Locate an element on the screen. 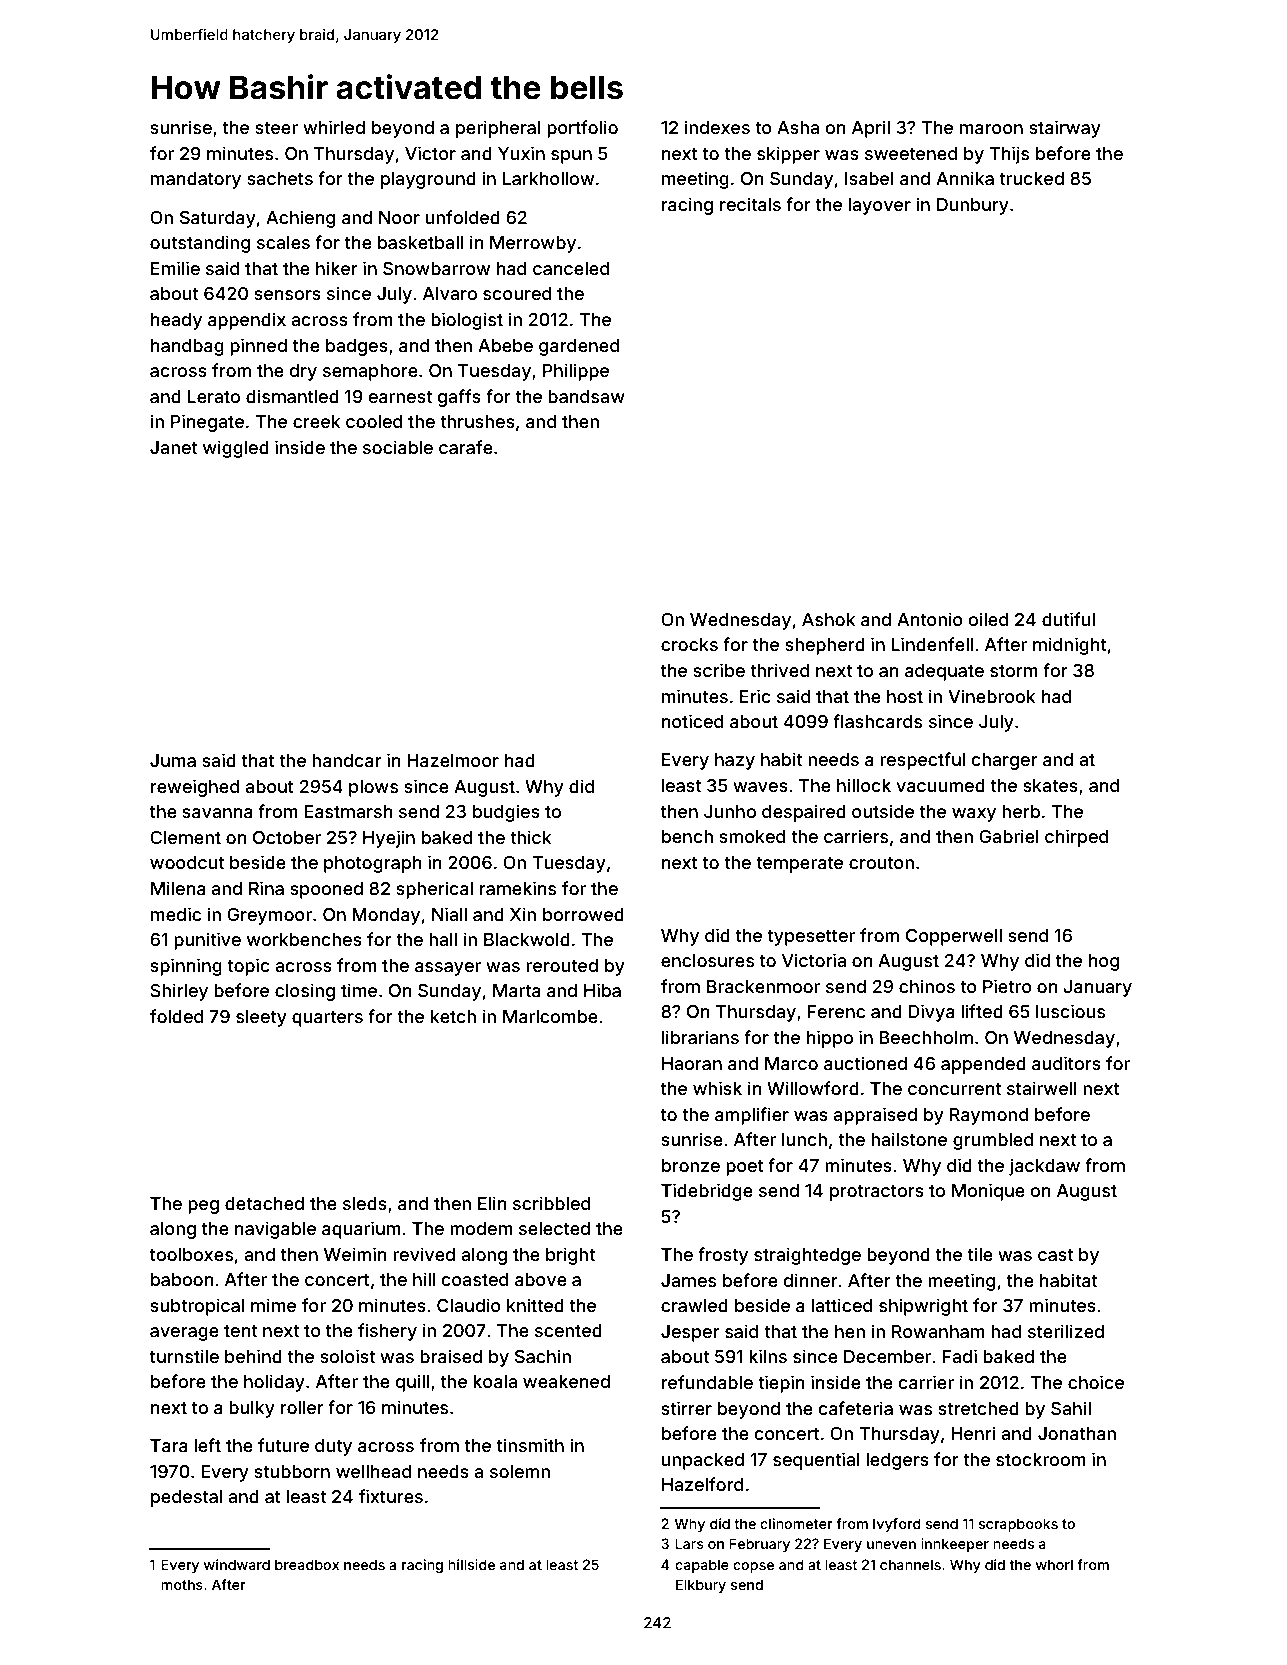  thick is located at coordinates (530, 837).
